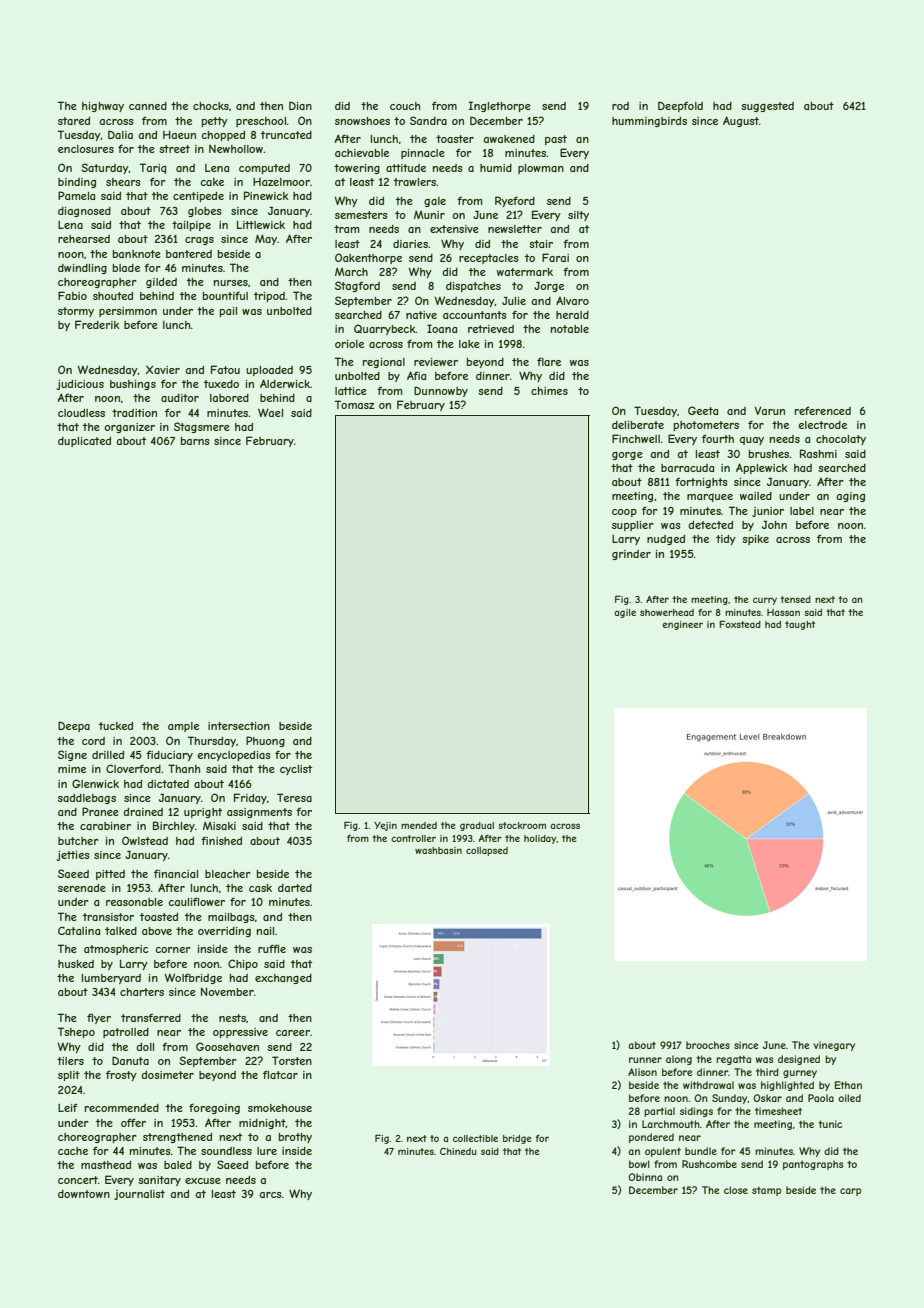  I want to click on suggested, so click(767, 107).
